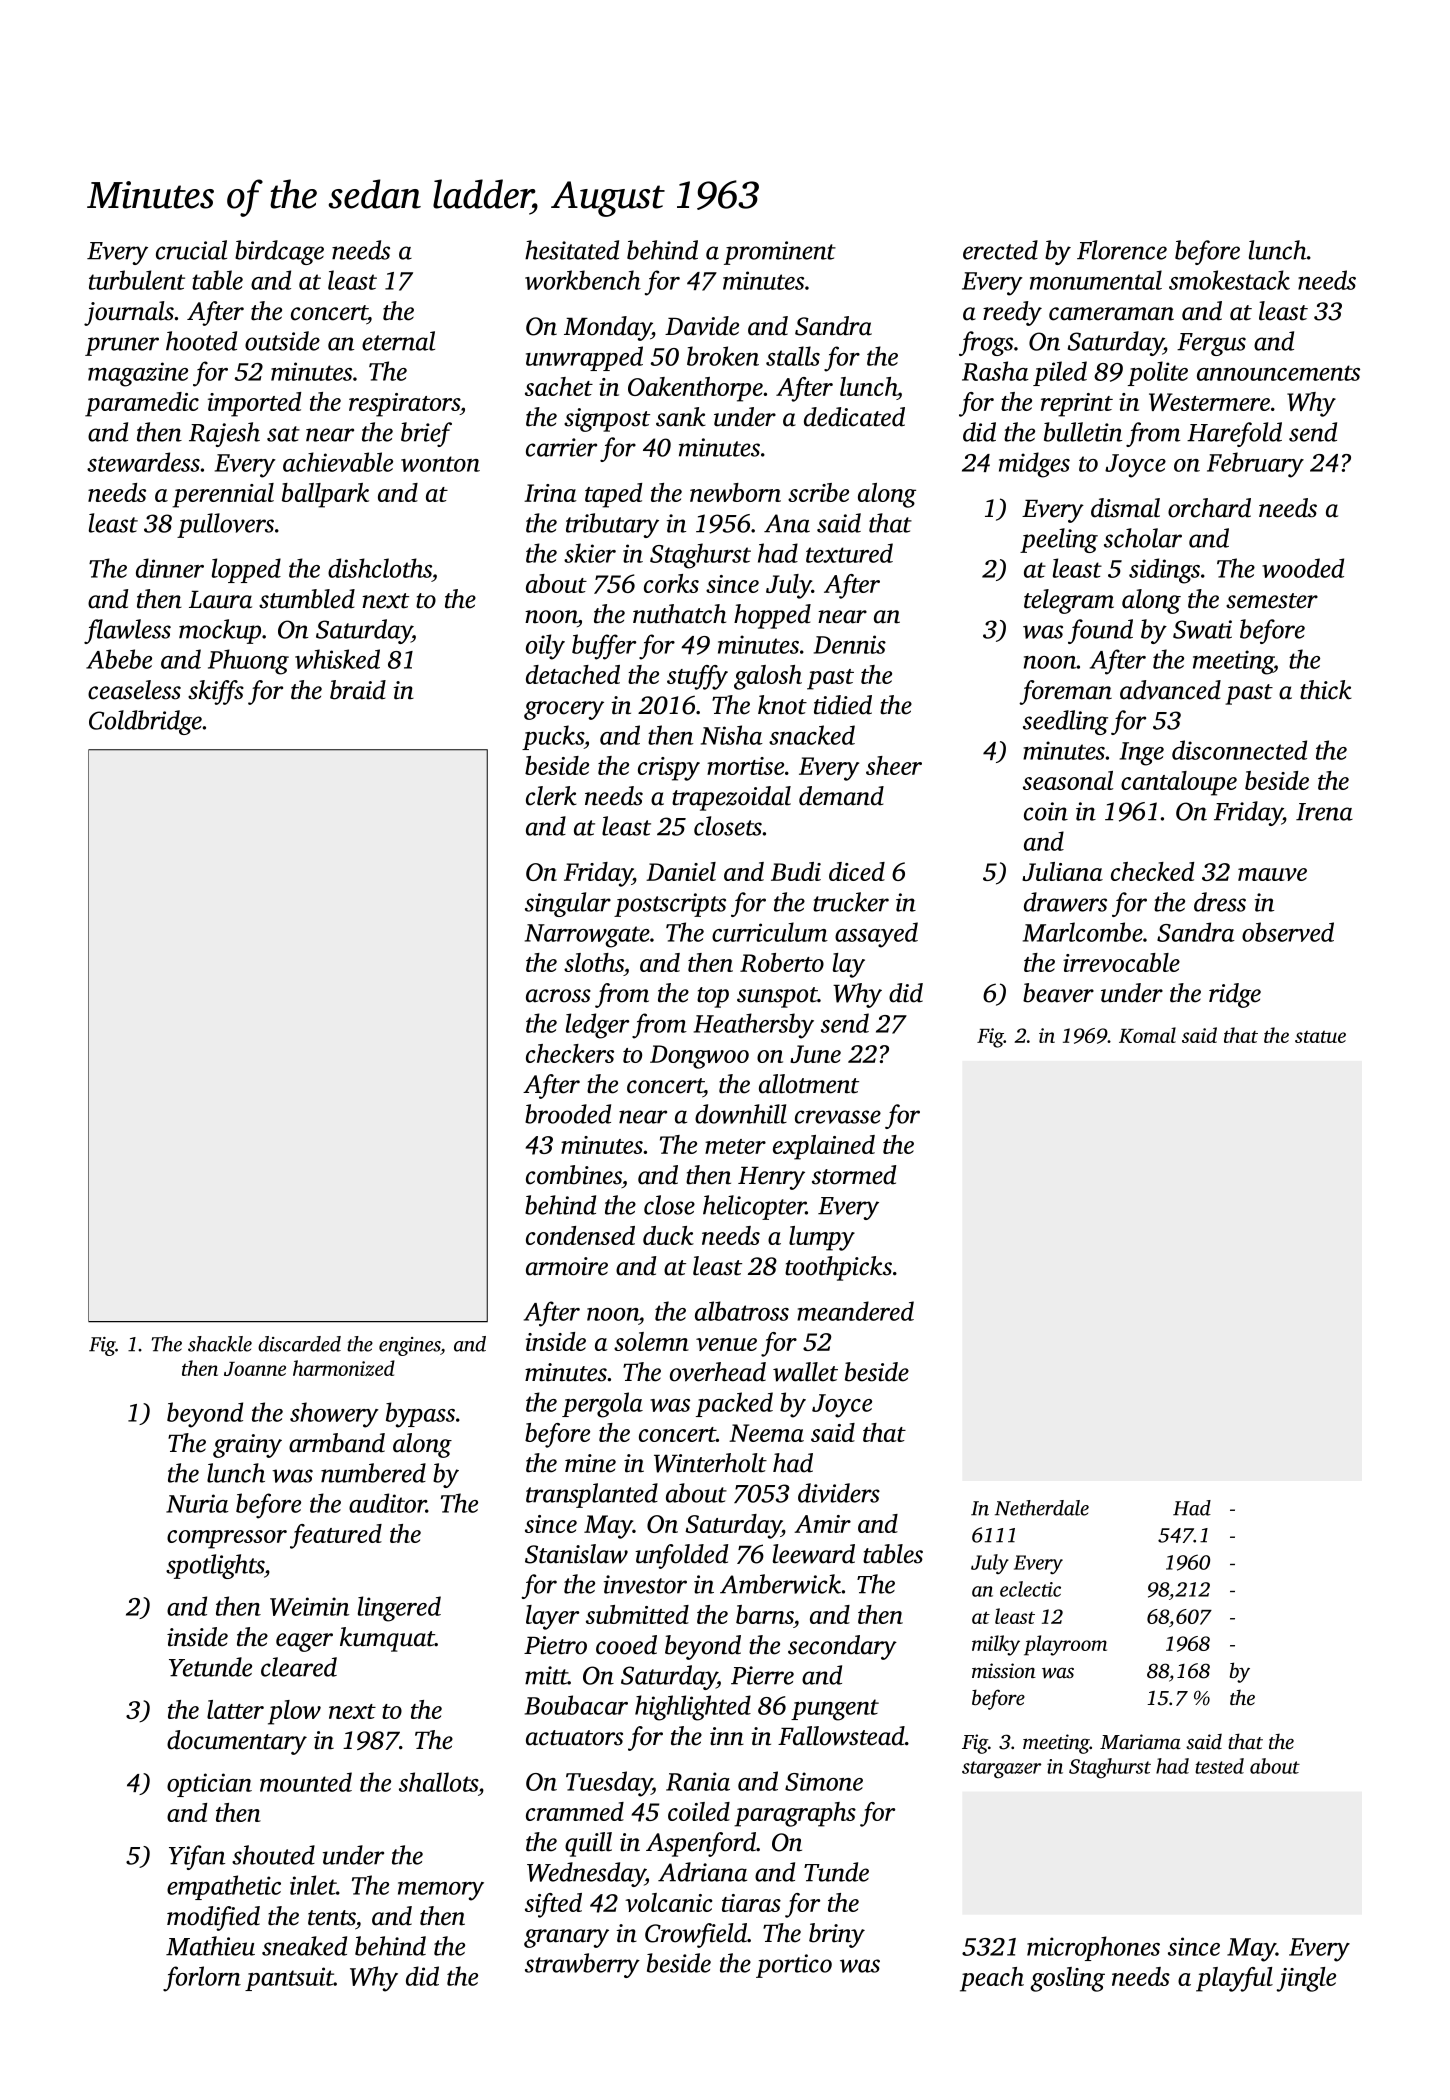 The width and height of the screenshot is (1450, 2100). What do you see at coordinates (837, 1935) in the screenshot?
I see `briny` at bounding box center [837, 1935].
